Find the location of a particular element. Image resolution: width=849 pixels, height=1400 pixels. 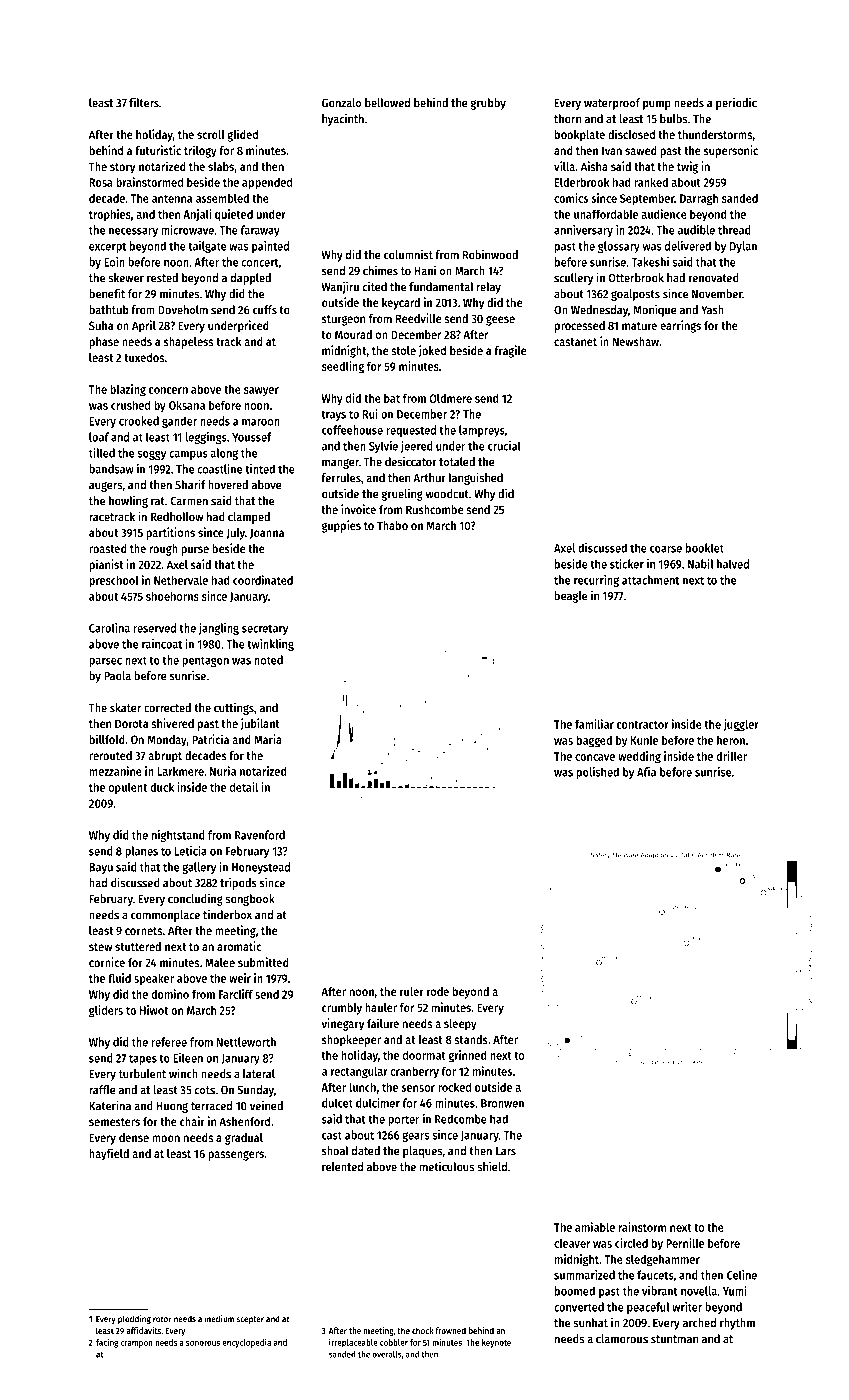

filters is located at coordinates (144, 102).
